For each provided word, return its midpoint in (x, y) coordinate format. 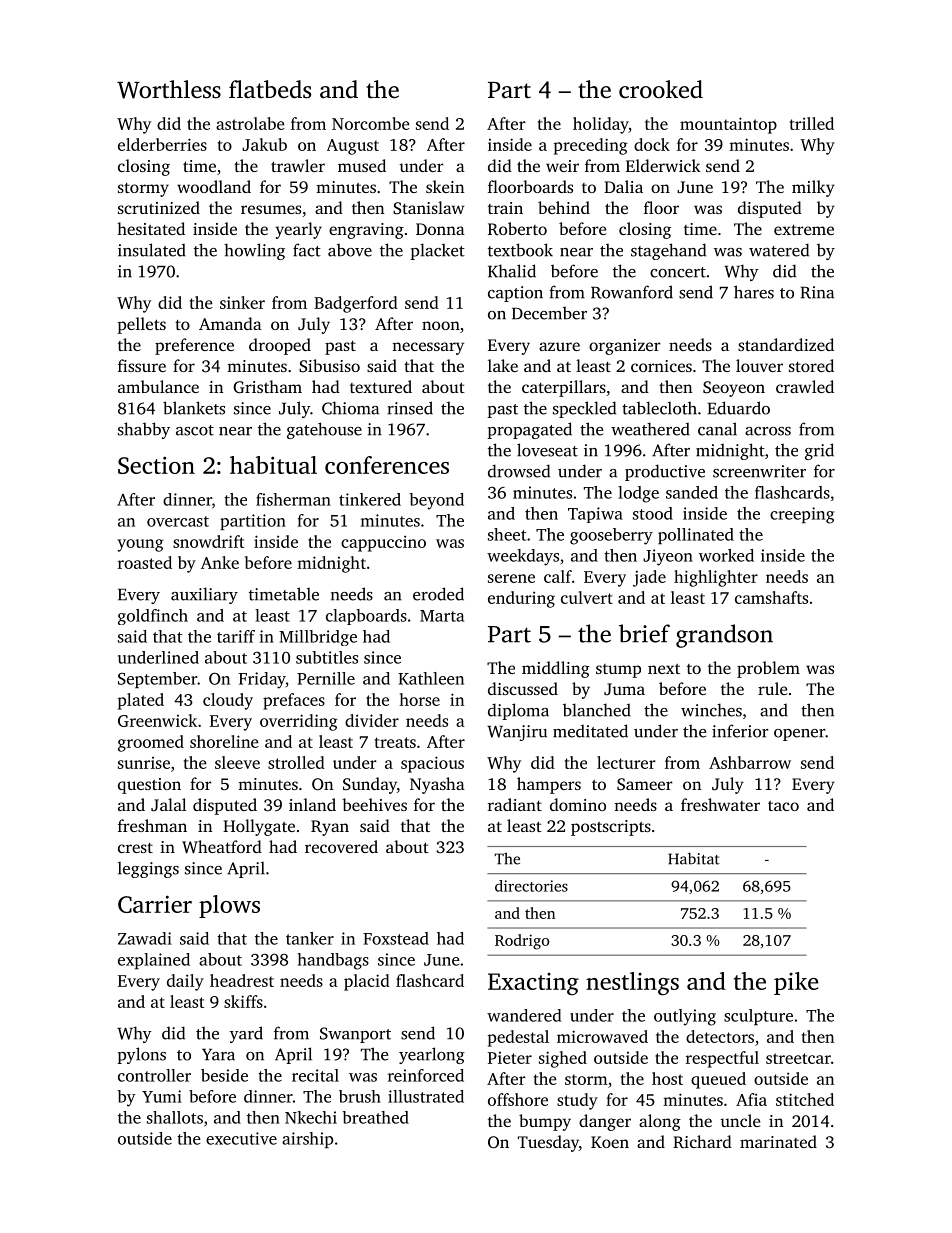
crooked (661, 89)
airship (307, 1140)
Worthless (169, 89)
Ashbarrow (750, 762)
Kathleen (431, 678)
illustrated (426, 1096)
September (157, 680)
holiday (601, 125)
